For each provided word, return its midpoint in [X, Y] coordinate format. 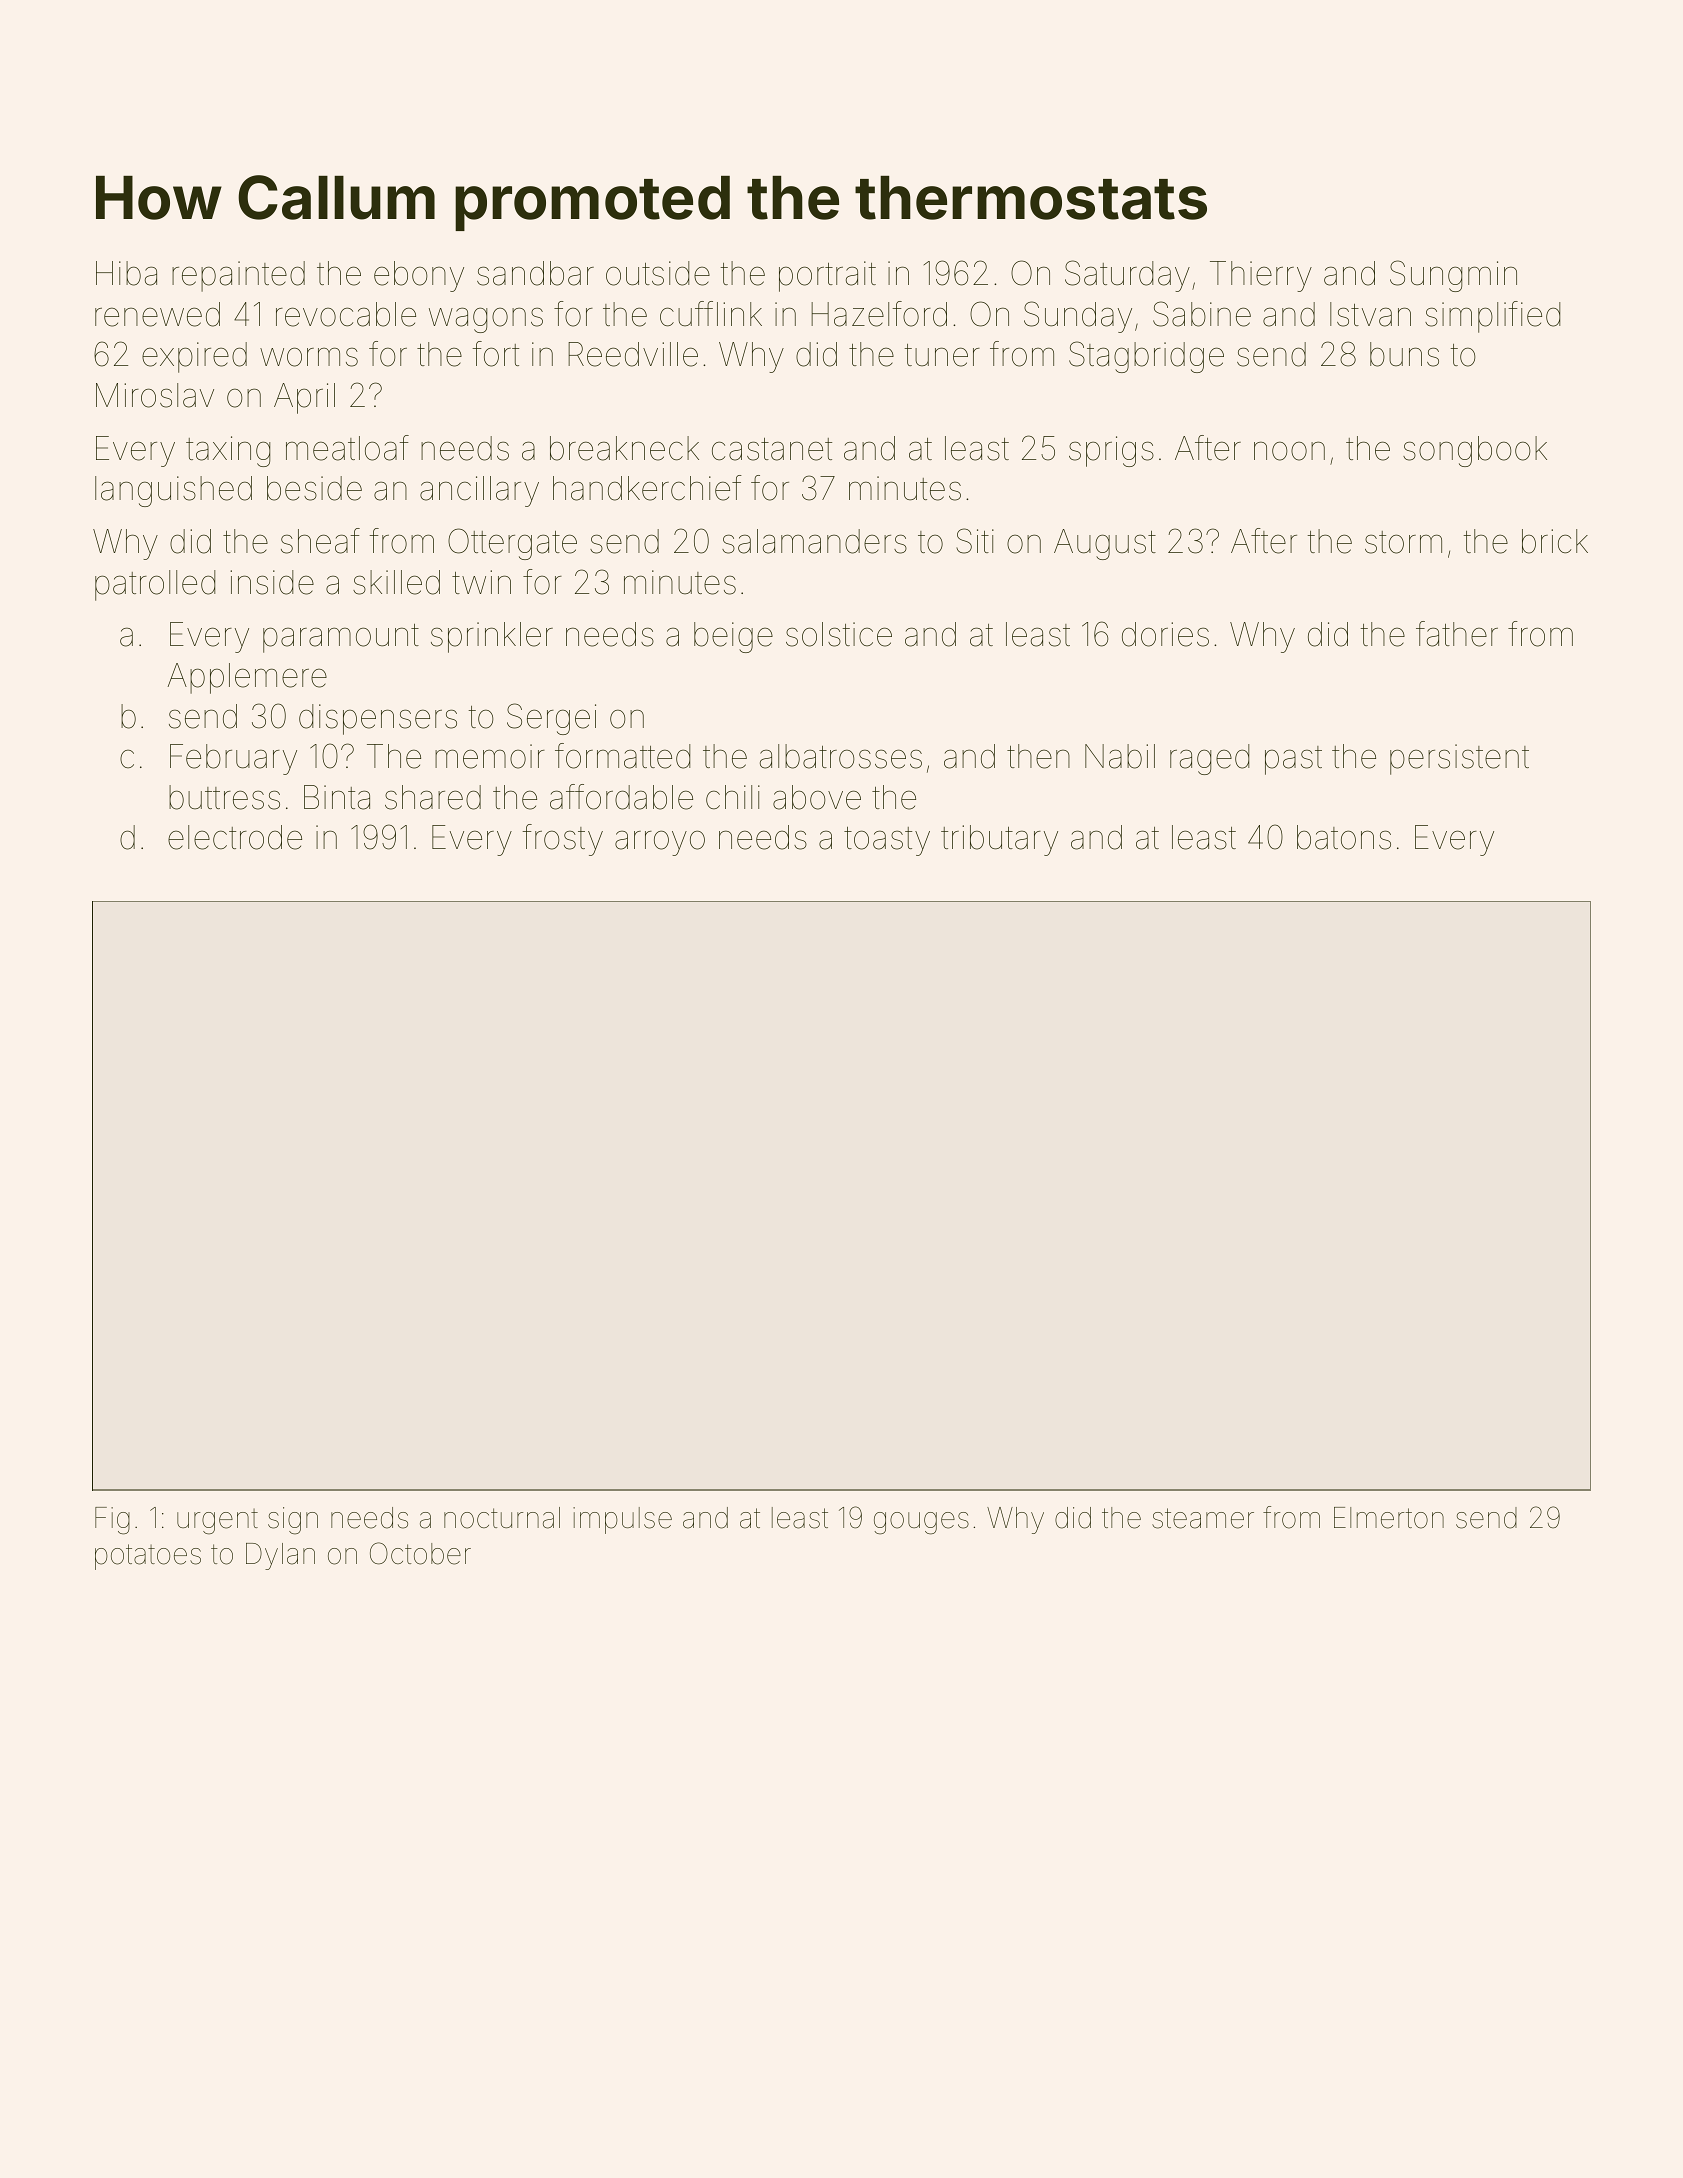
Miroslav [155, 395]
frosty [562, 840]
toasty [887, 841]
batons [1344, 837]
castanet [772, 449]
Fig [112, 1521]
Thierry [1261, 276]
